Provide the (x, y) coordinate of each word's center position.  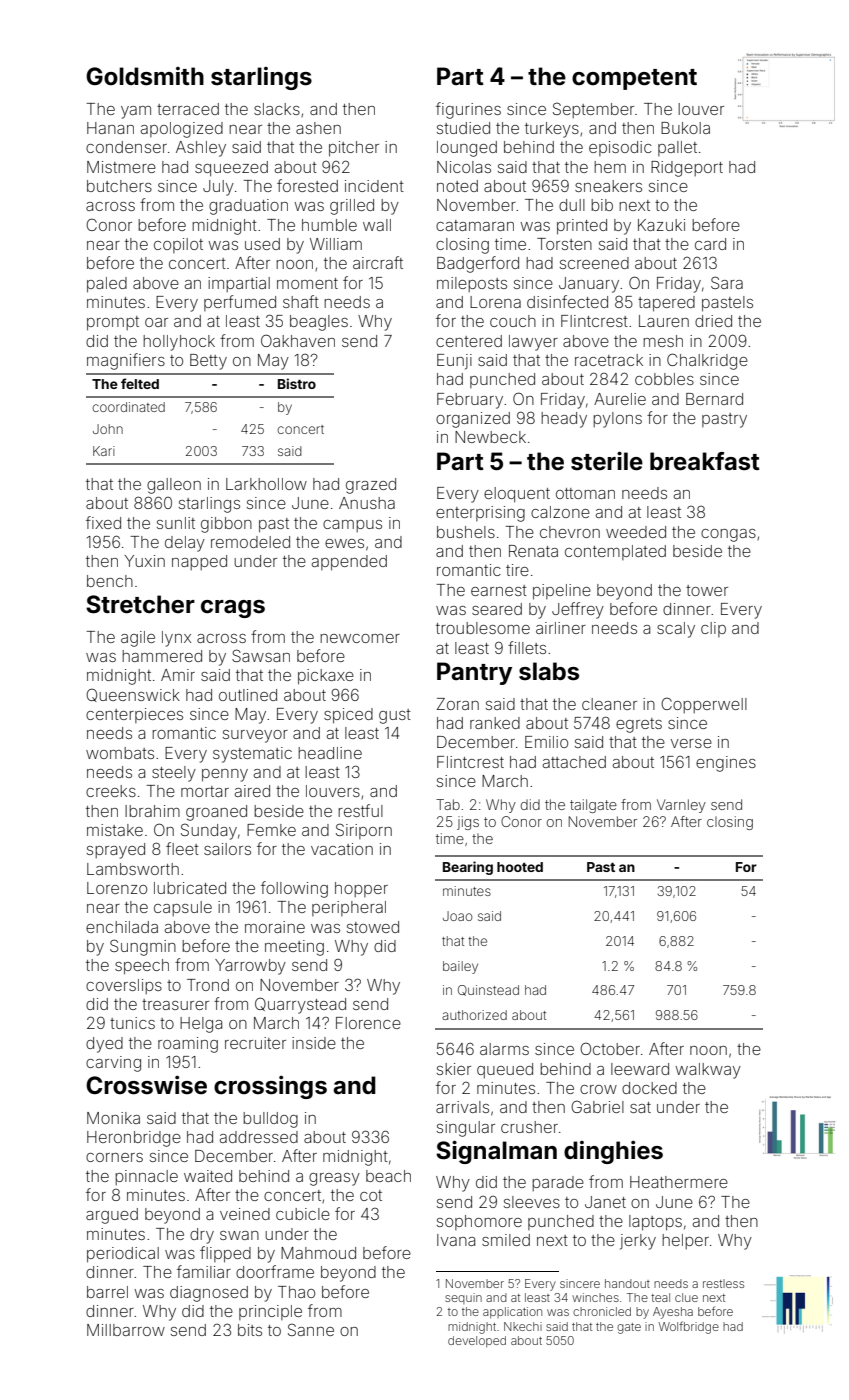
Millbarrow (126, 1330)
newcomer (360, 638)
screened (594, 263)
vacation (342, 849)
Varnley (681, 806)
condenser (126, 147)
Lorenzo (117, 888)
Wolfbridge (689, 1327)
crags (233, 609)
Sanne (311, 1329)
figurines (468, 110)
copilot (178, 245)
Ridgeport (687, 169)
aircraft (378, 262)
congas (728, 535)
